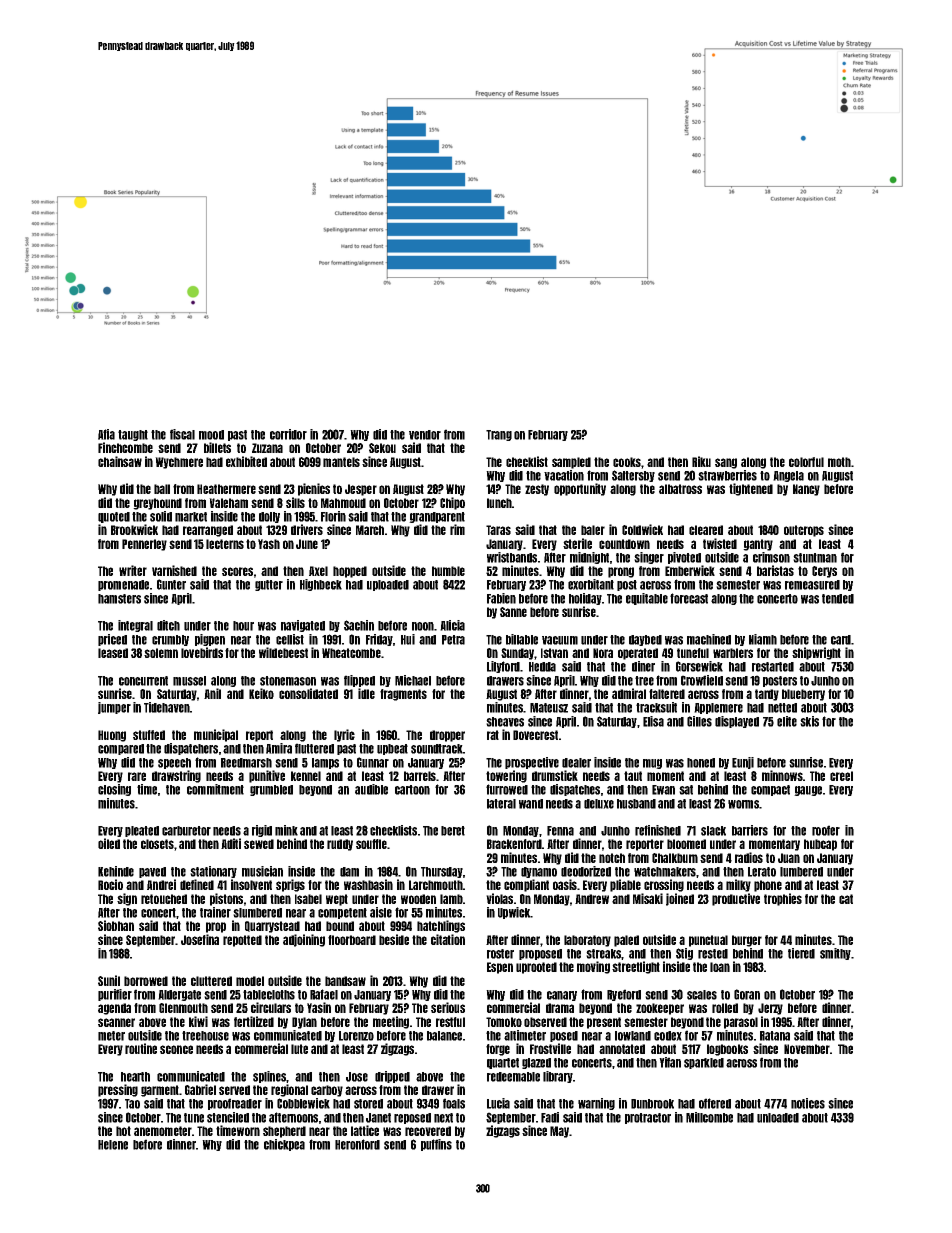 This screenshot has width=952, height=1233. I want to click on grandparent, so click(437, 517).
